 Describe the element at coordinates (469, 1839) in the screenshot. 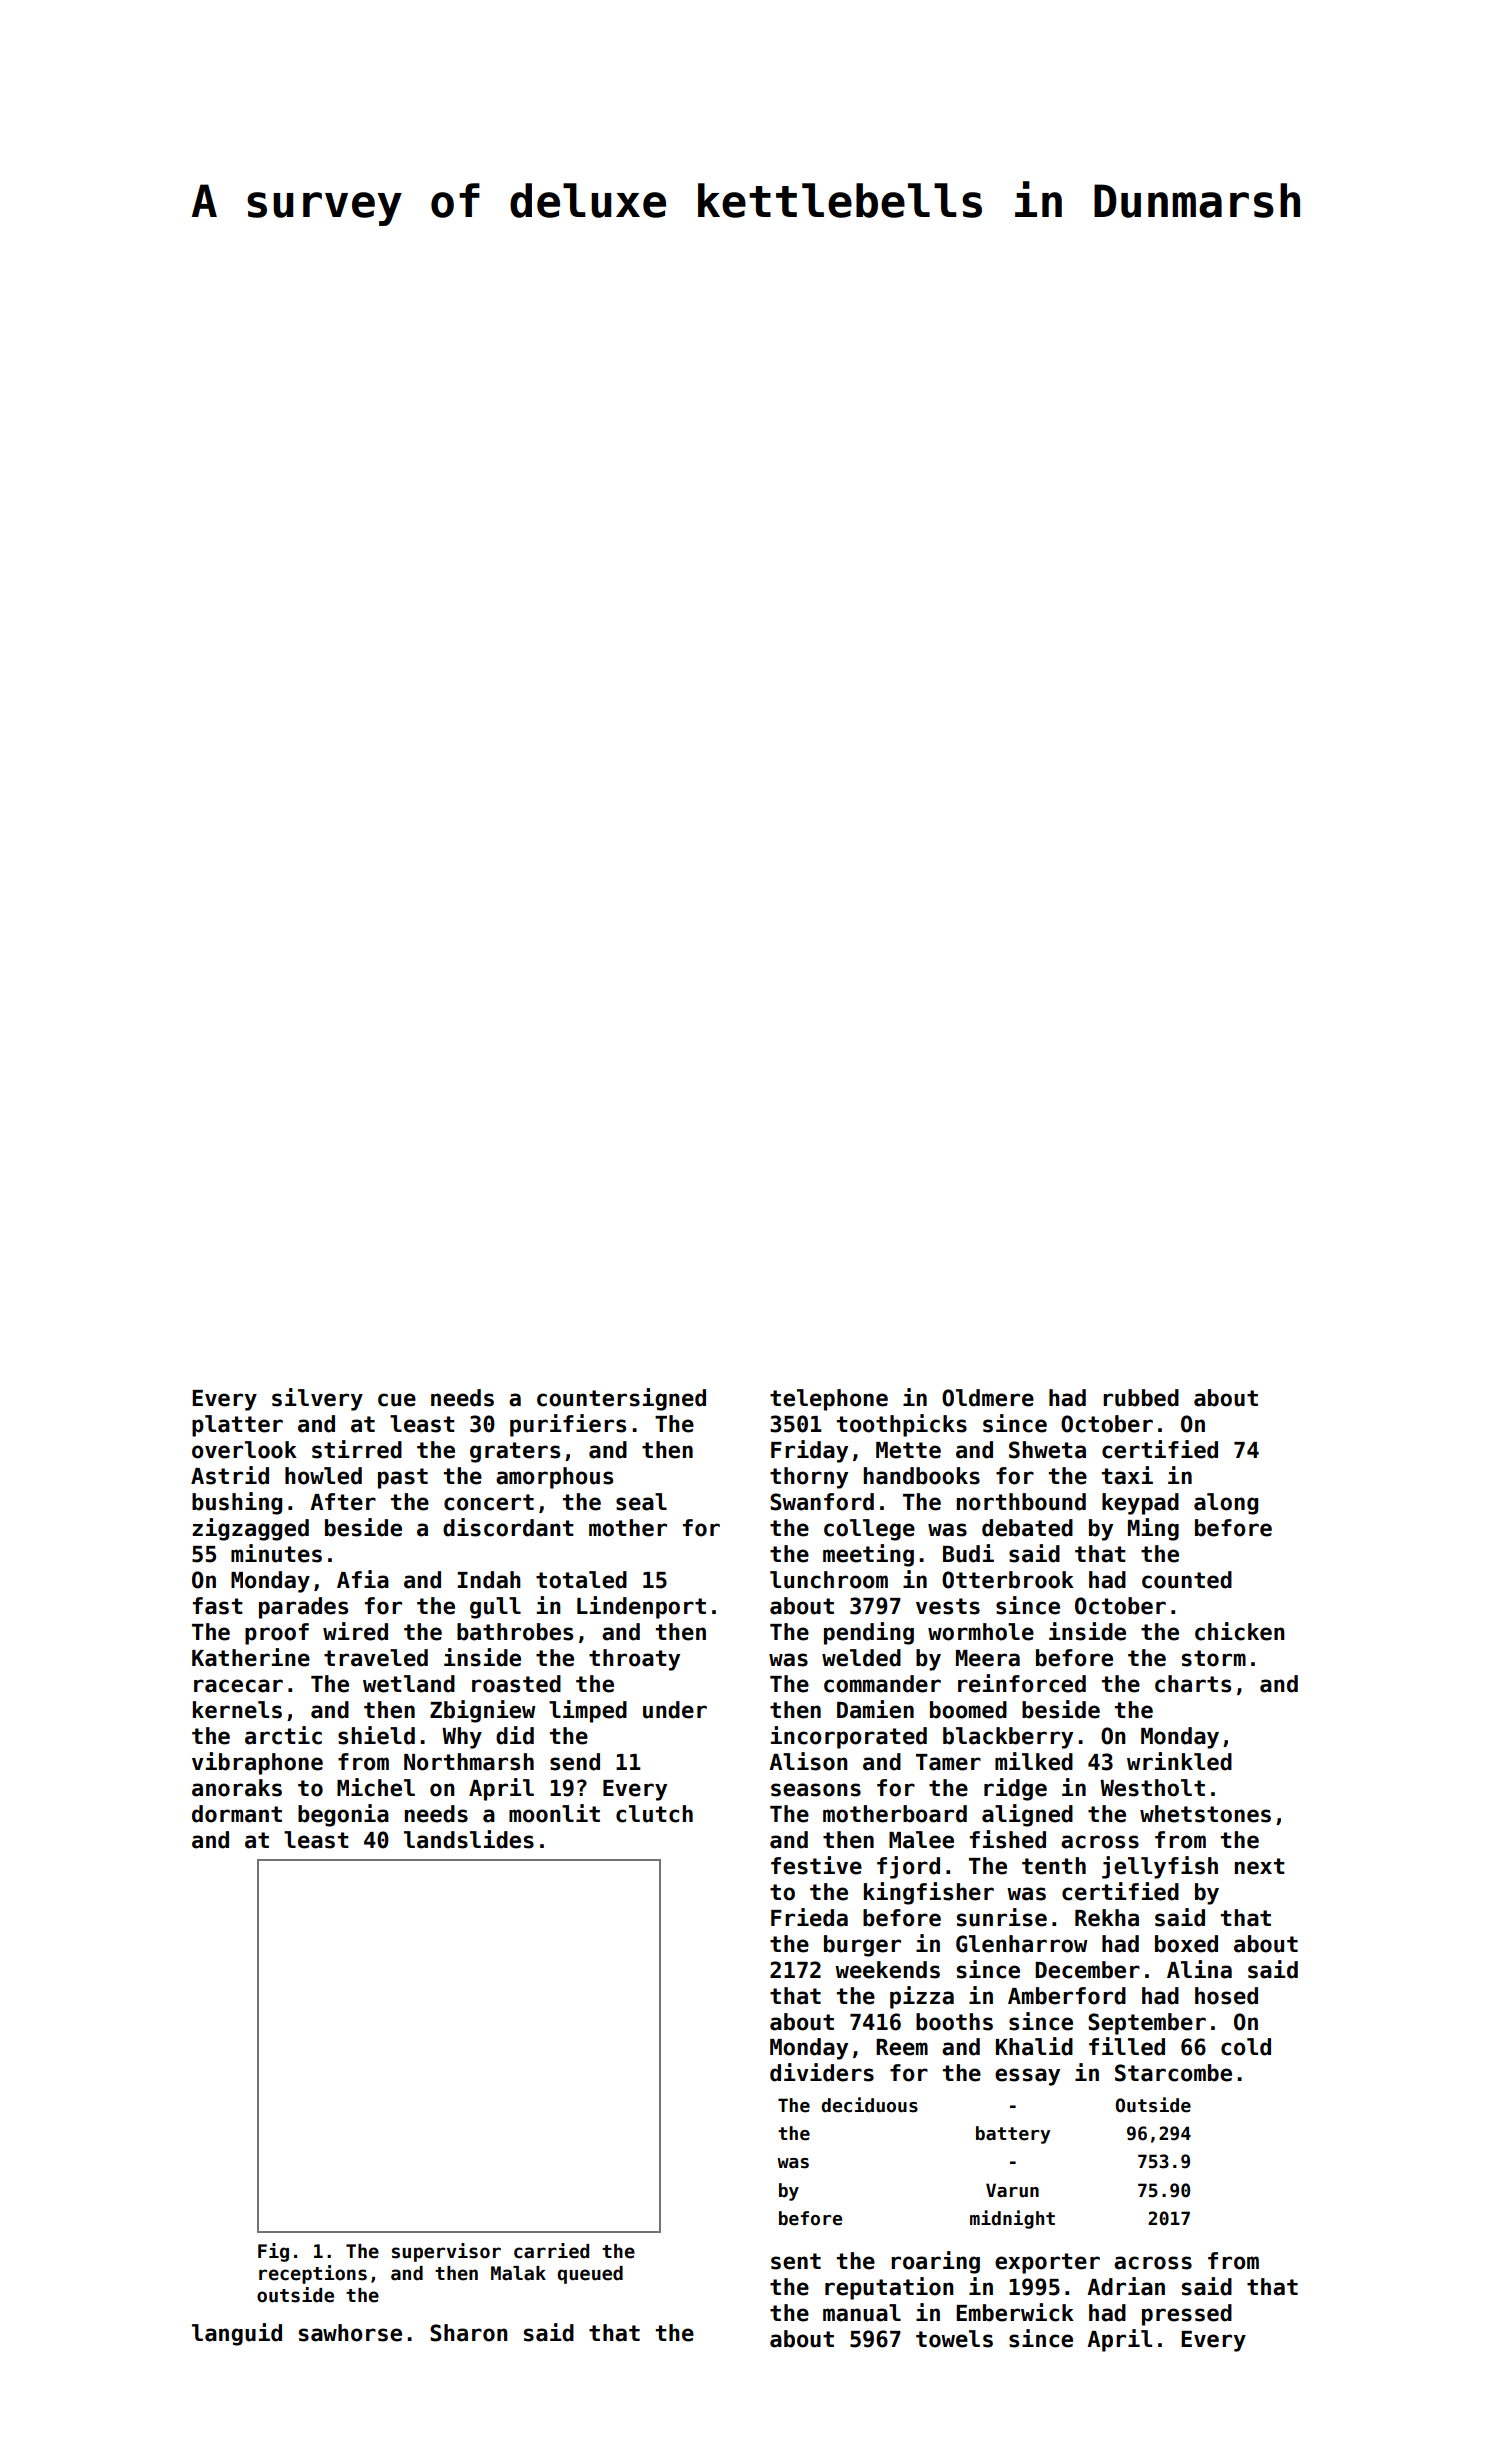

I see `landslides` at that location.
